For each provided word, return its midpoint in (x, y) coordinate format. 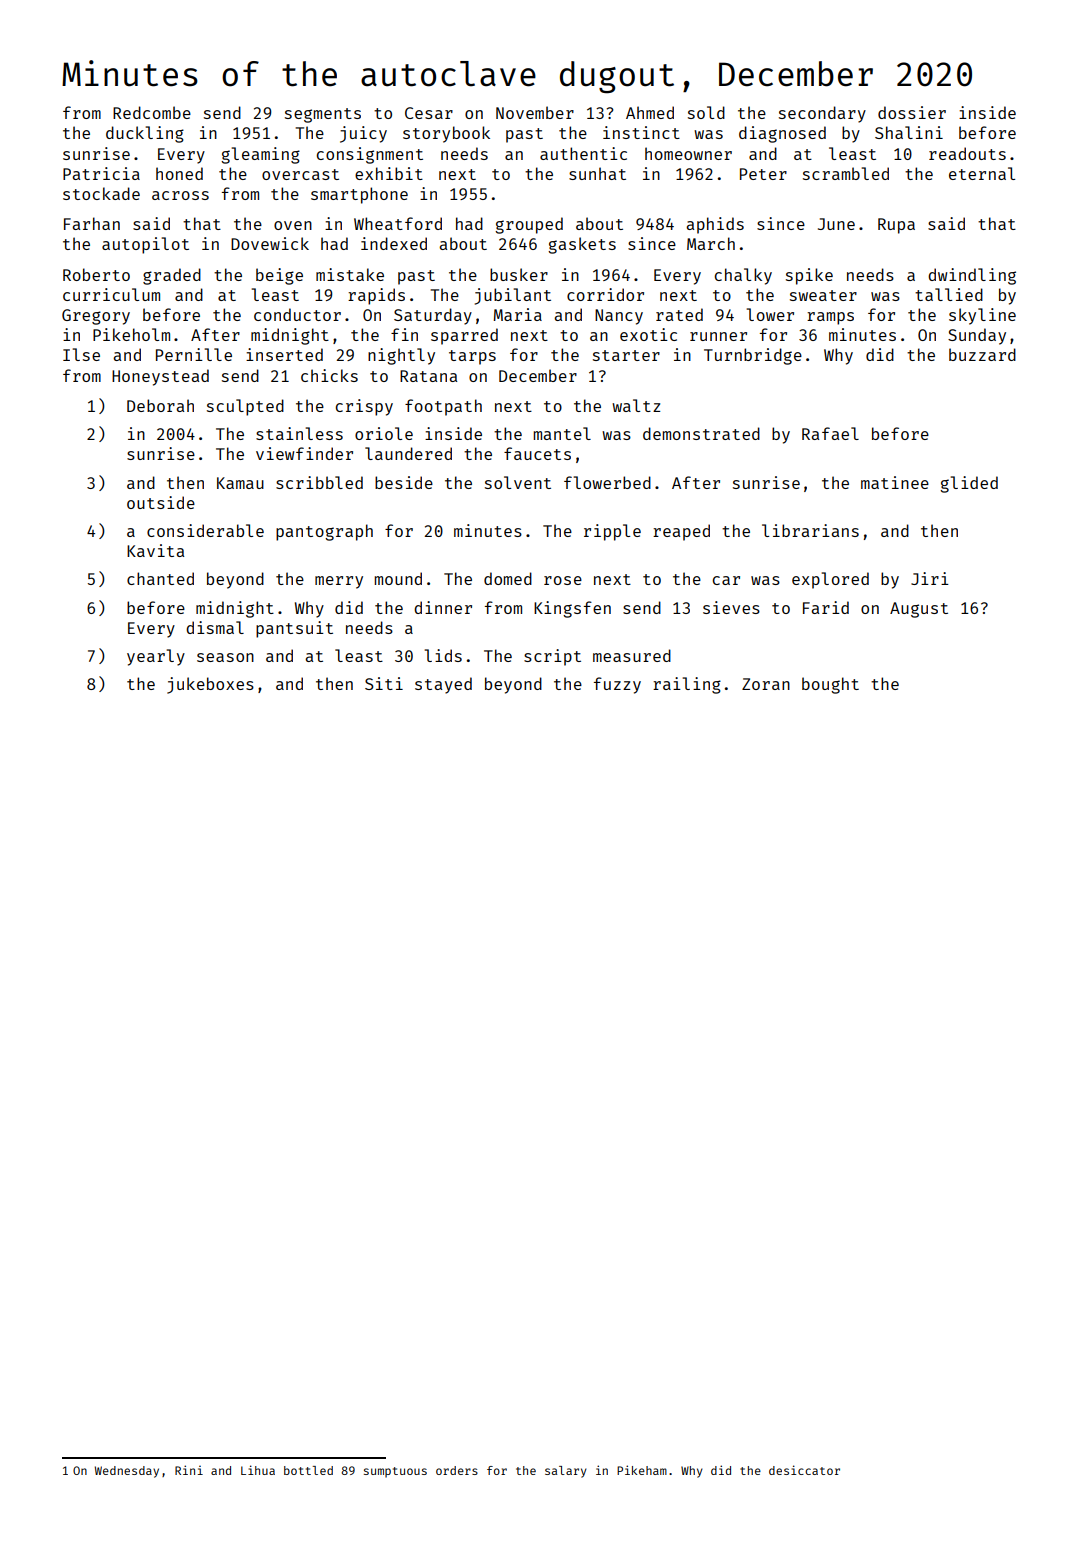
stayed (443, 685)
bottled (308, 1470)
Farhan (92, 223)
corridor (605, 294)
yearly (156, 657)
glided (969, 484)
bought (830, 685)
